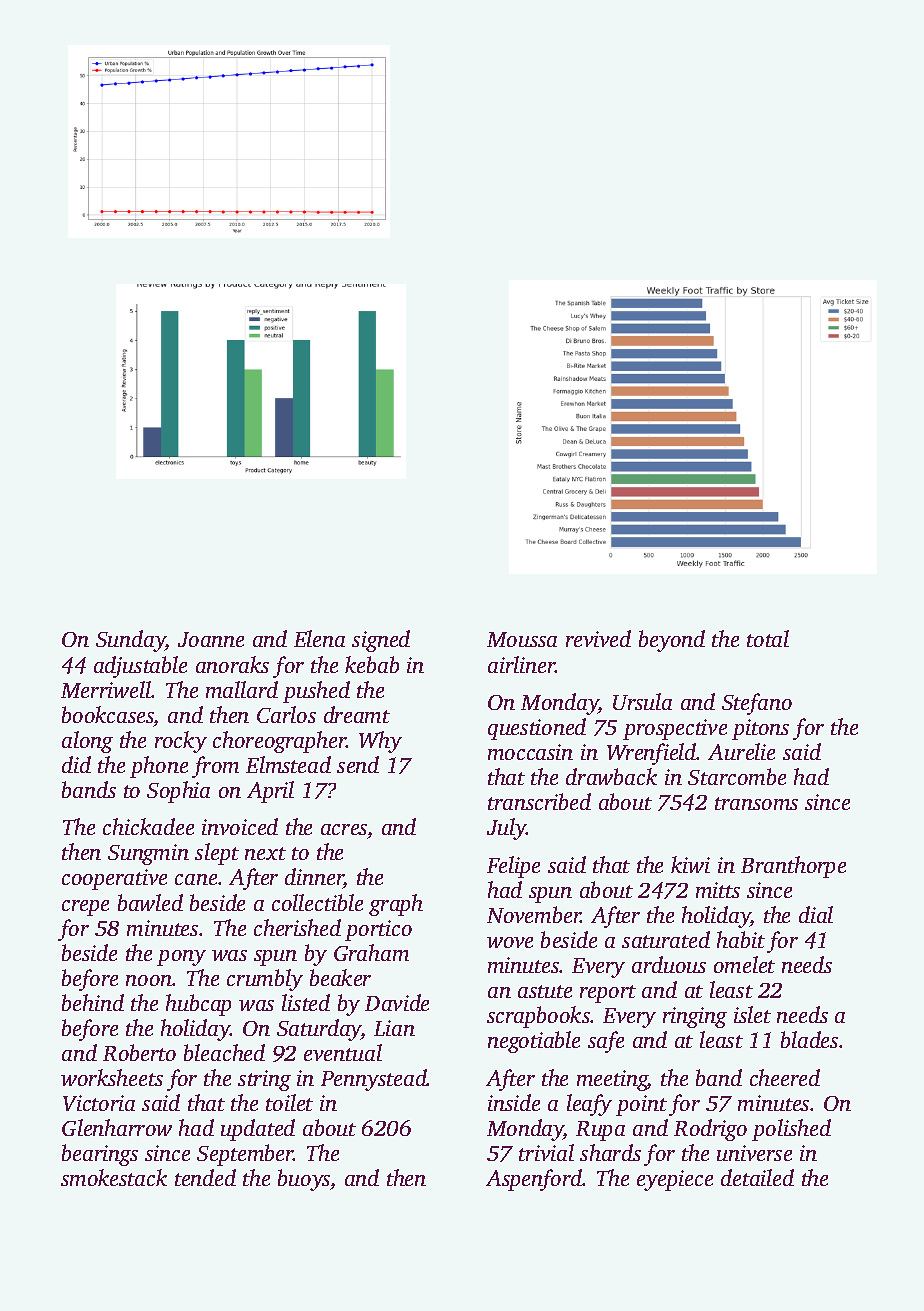 This screenshot has height=1311, width=924. What do you see at coordinates (522, 639) in the screenshot?
I see `Moussa` at bounding box center [522, 639].
